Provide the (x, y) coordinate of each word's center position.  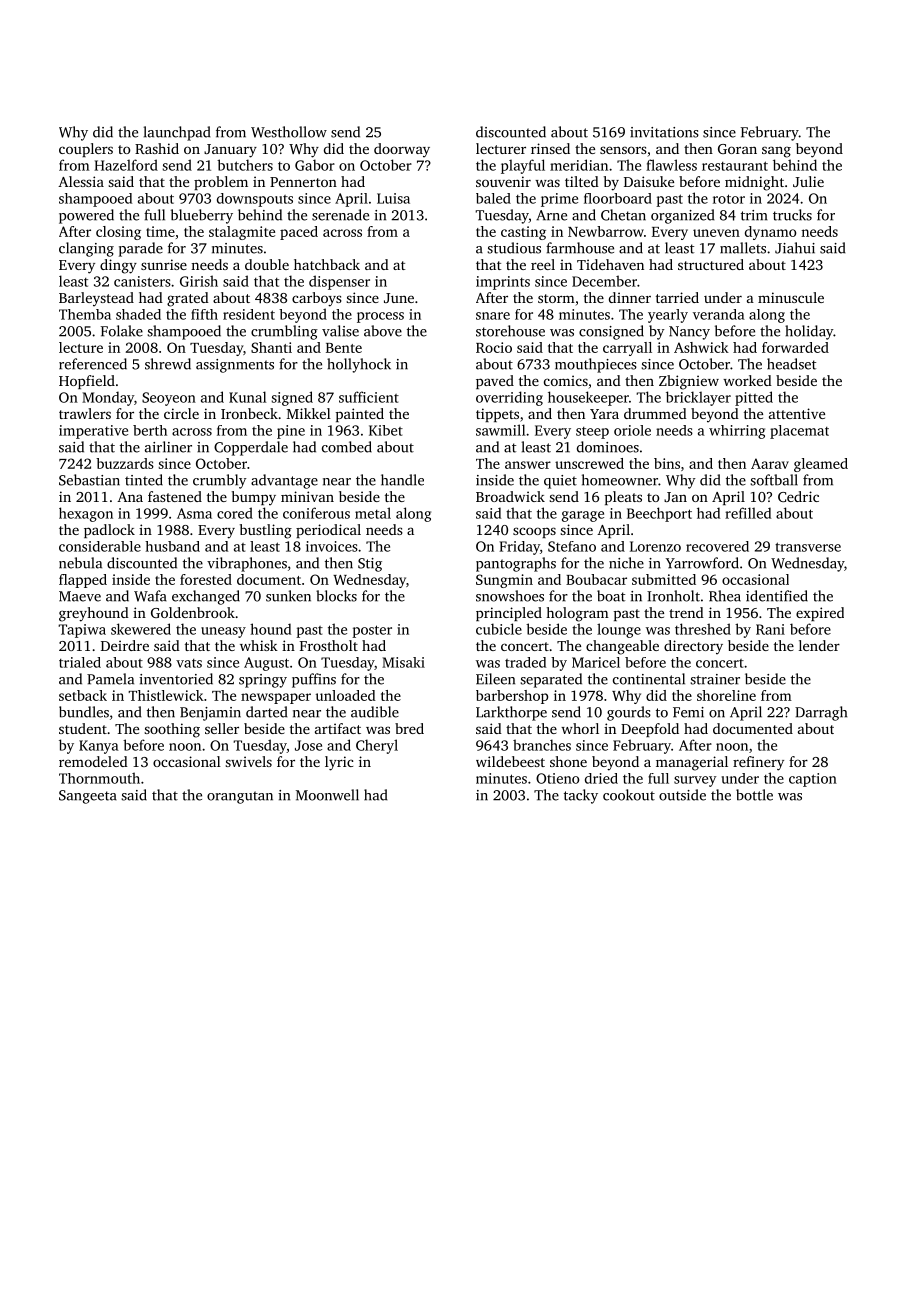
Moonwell (327, 795)
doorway (402, 150)
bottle (754, 795)
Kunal (247, 397)
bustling (266, 531)
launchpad (176, 133)
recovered (717, 546)
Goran (737, 149)
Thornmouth (99, 778)
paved (495, 382)
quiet (560, 482)
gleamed (821, 465)
